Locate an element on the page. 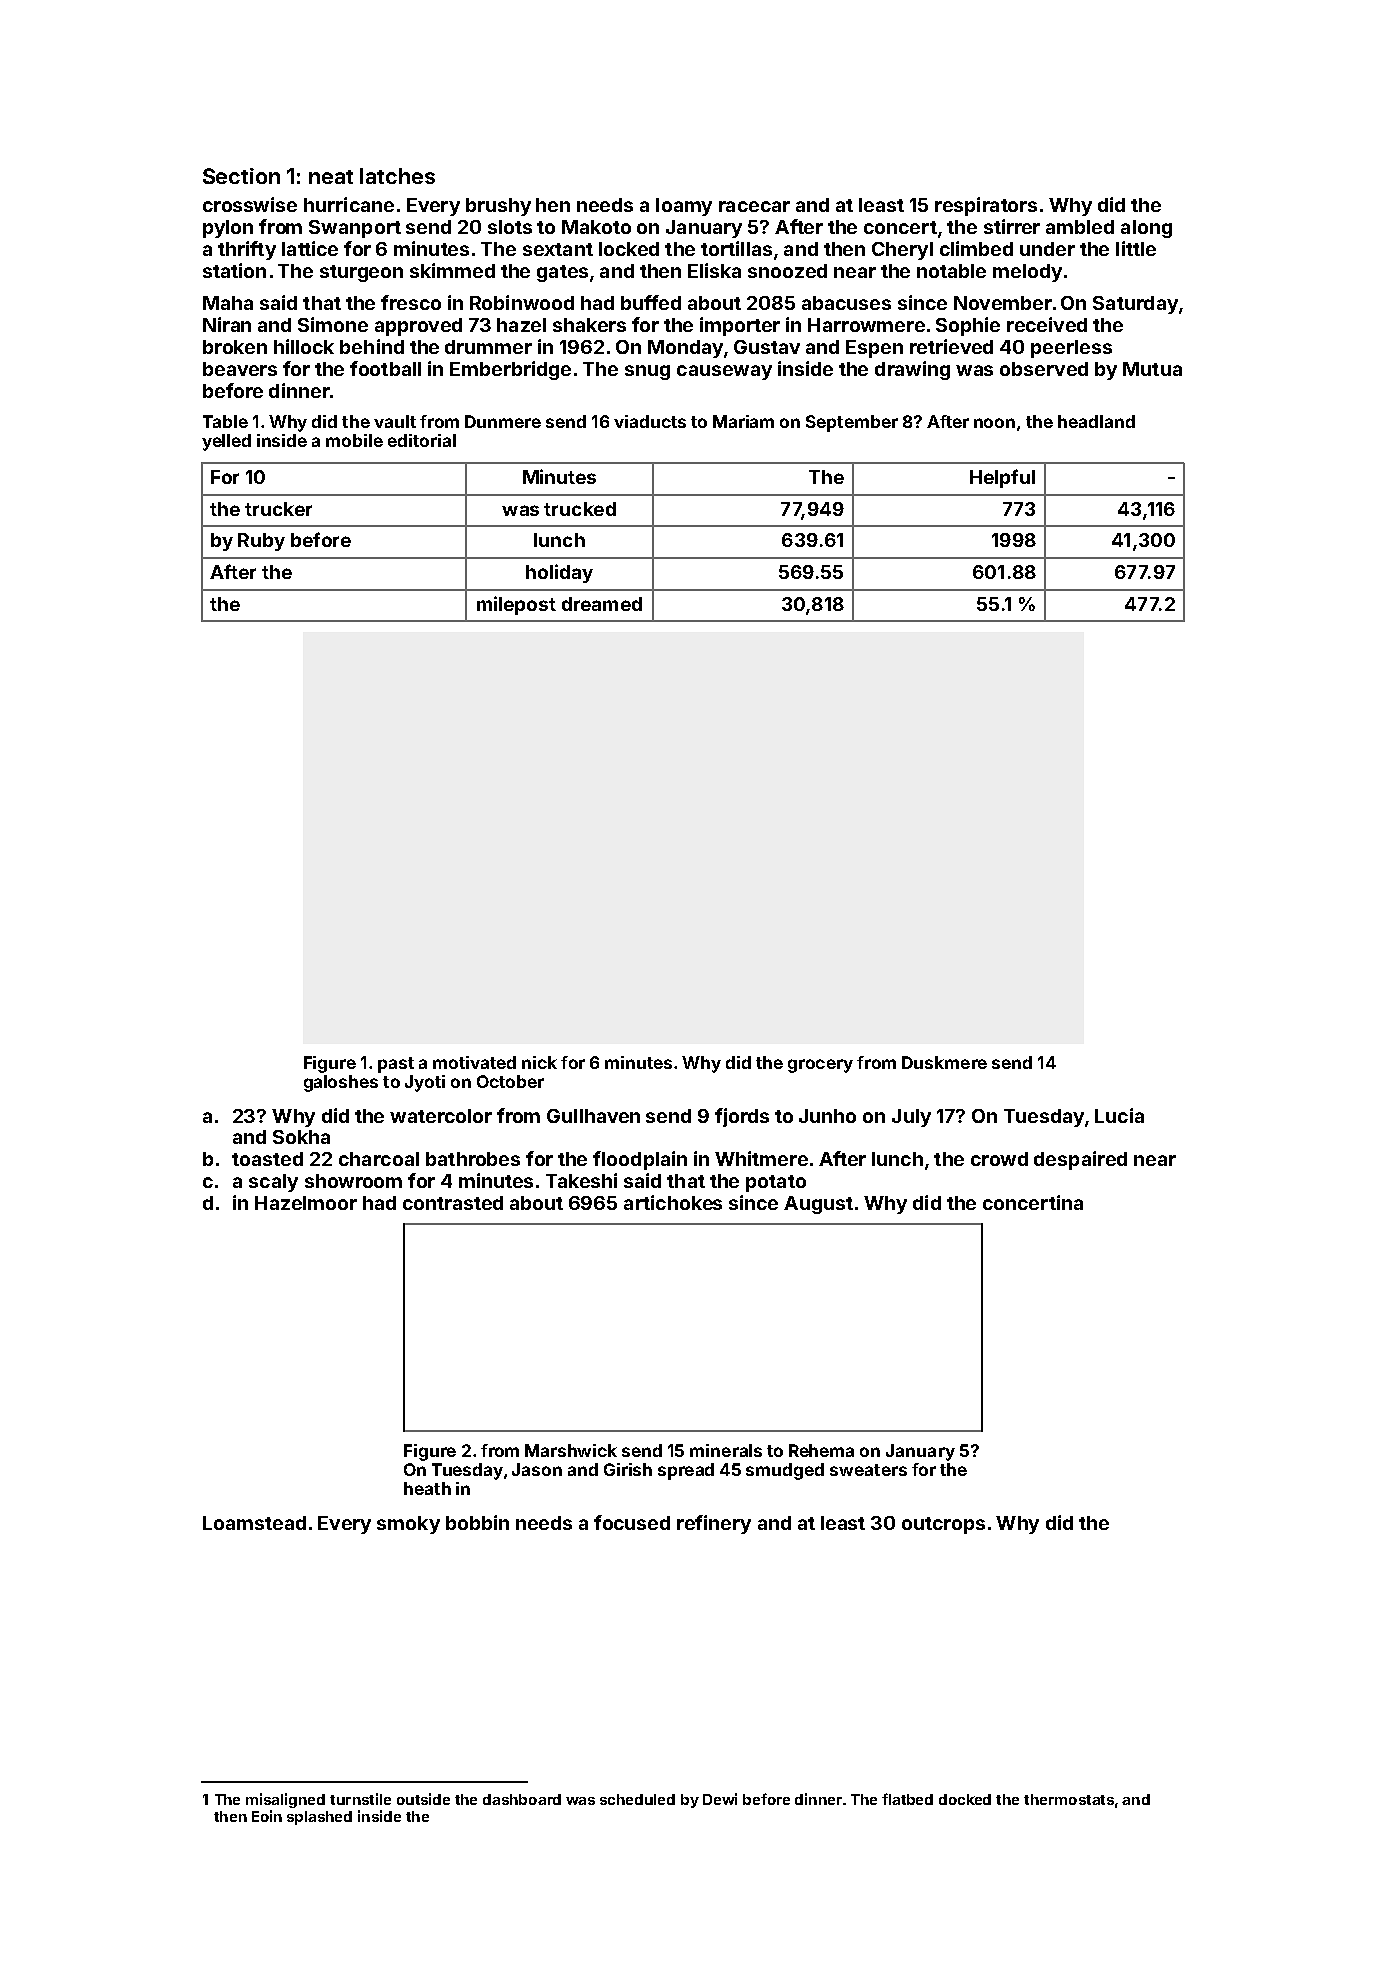 The width and height of the document is (1386, 1969). outcrops is located at coordinates (943, 1525).
